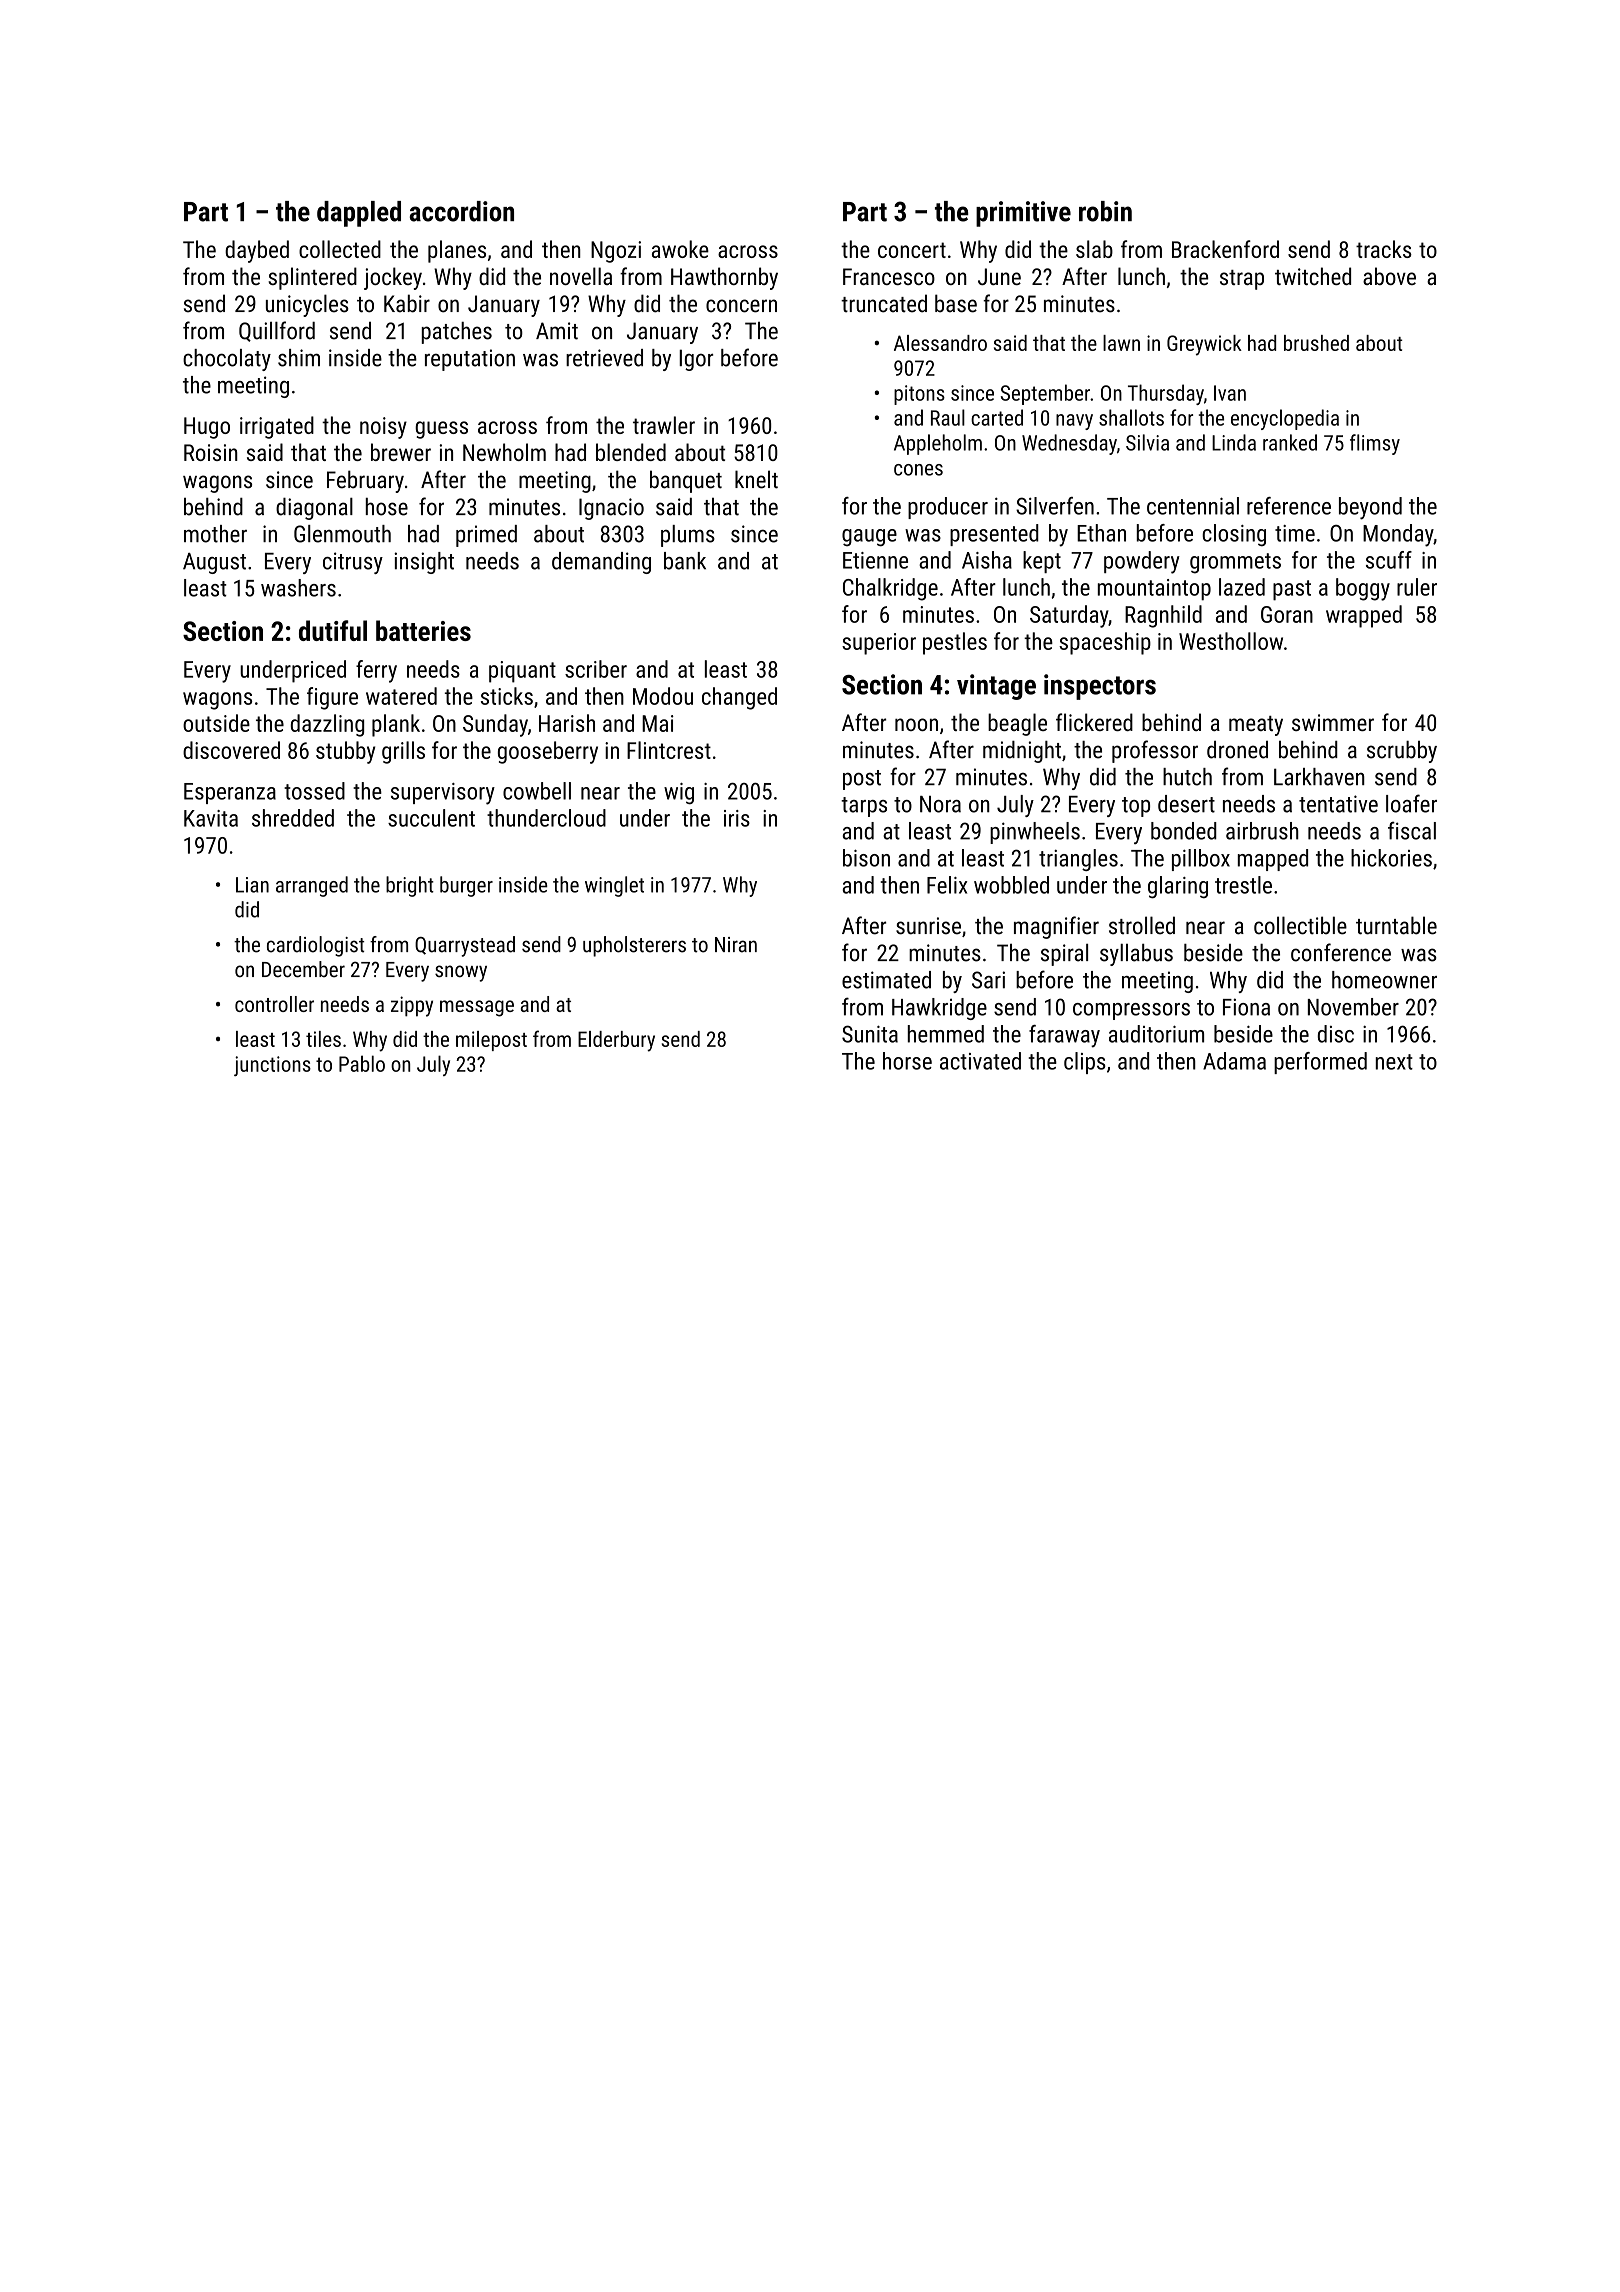 Image resolution: width=1620 pixels, height=2292 pixels. Describe the element at coordinates (342, 534) in the document. I see `Glenmouth` at that location.
